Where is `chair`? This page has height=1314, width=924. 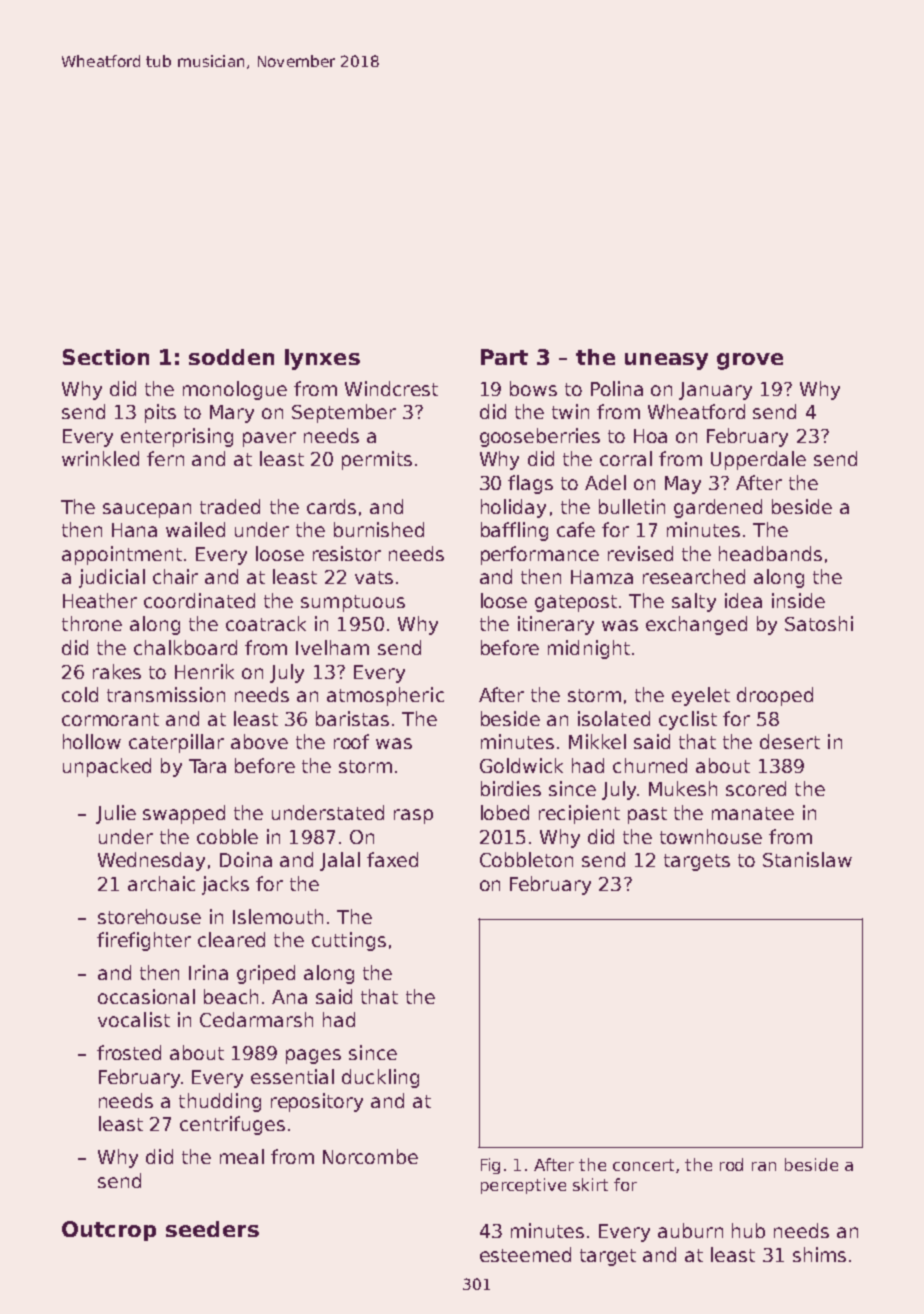
chair is located at coordinates (175, 576).
